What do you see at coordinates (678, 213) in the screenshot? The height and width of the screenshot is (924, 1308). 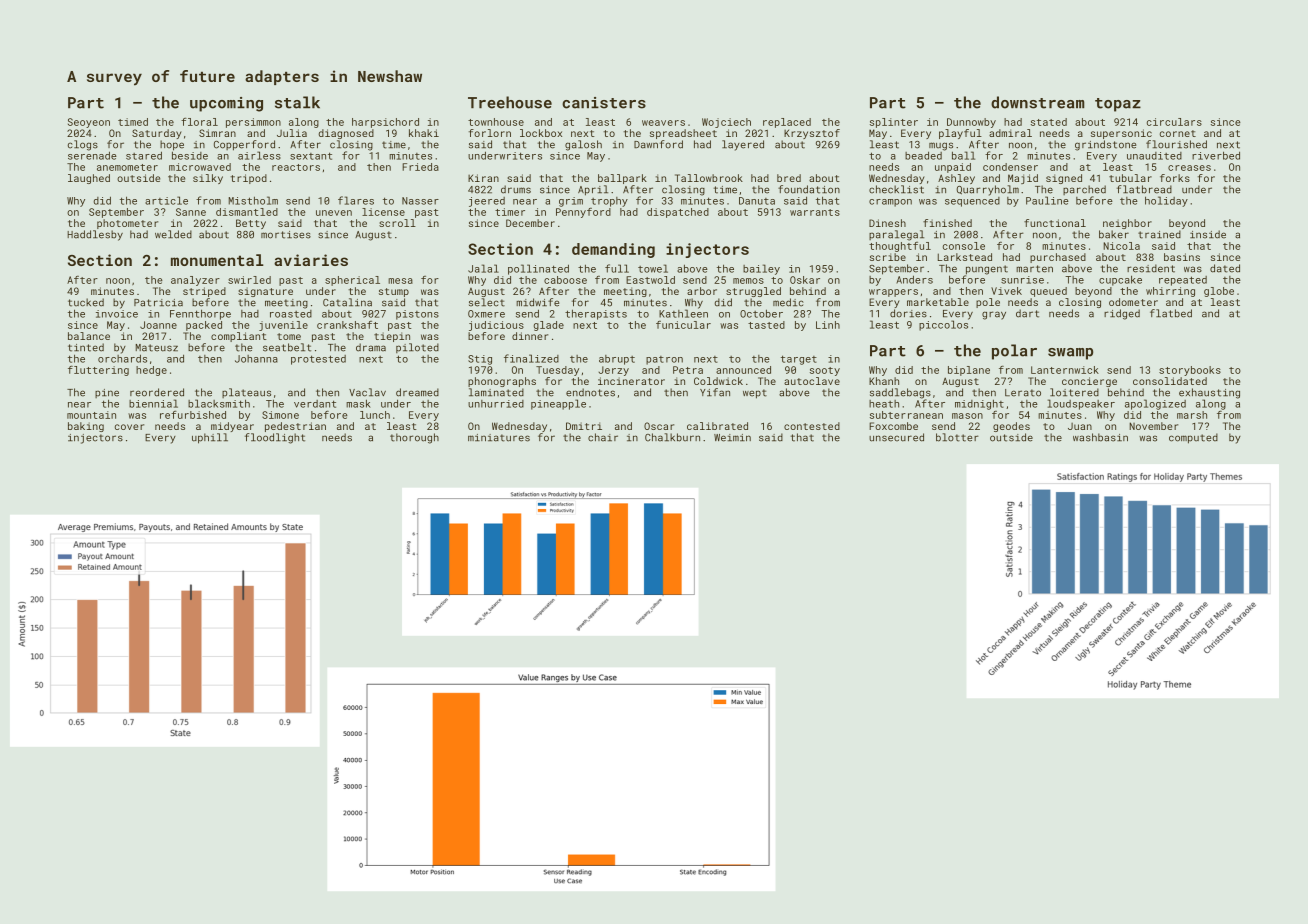 I see `dispatched` at bounding box center [678, 213].
